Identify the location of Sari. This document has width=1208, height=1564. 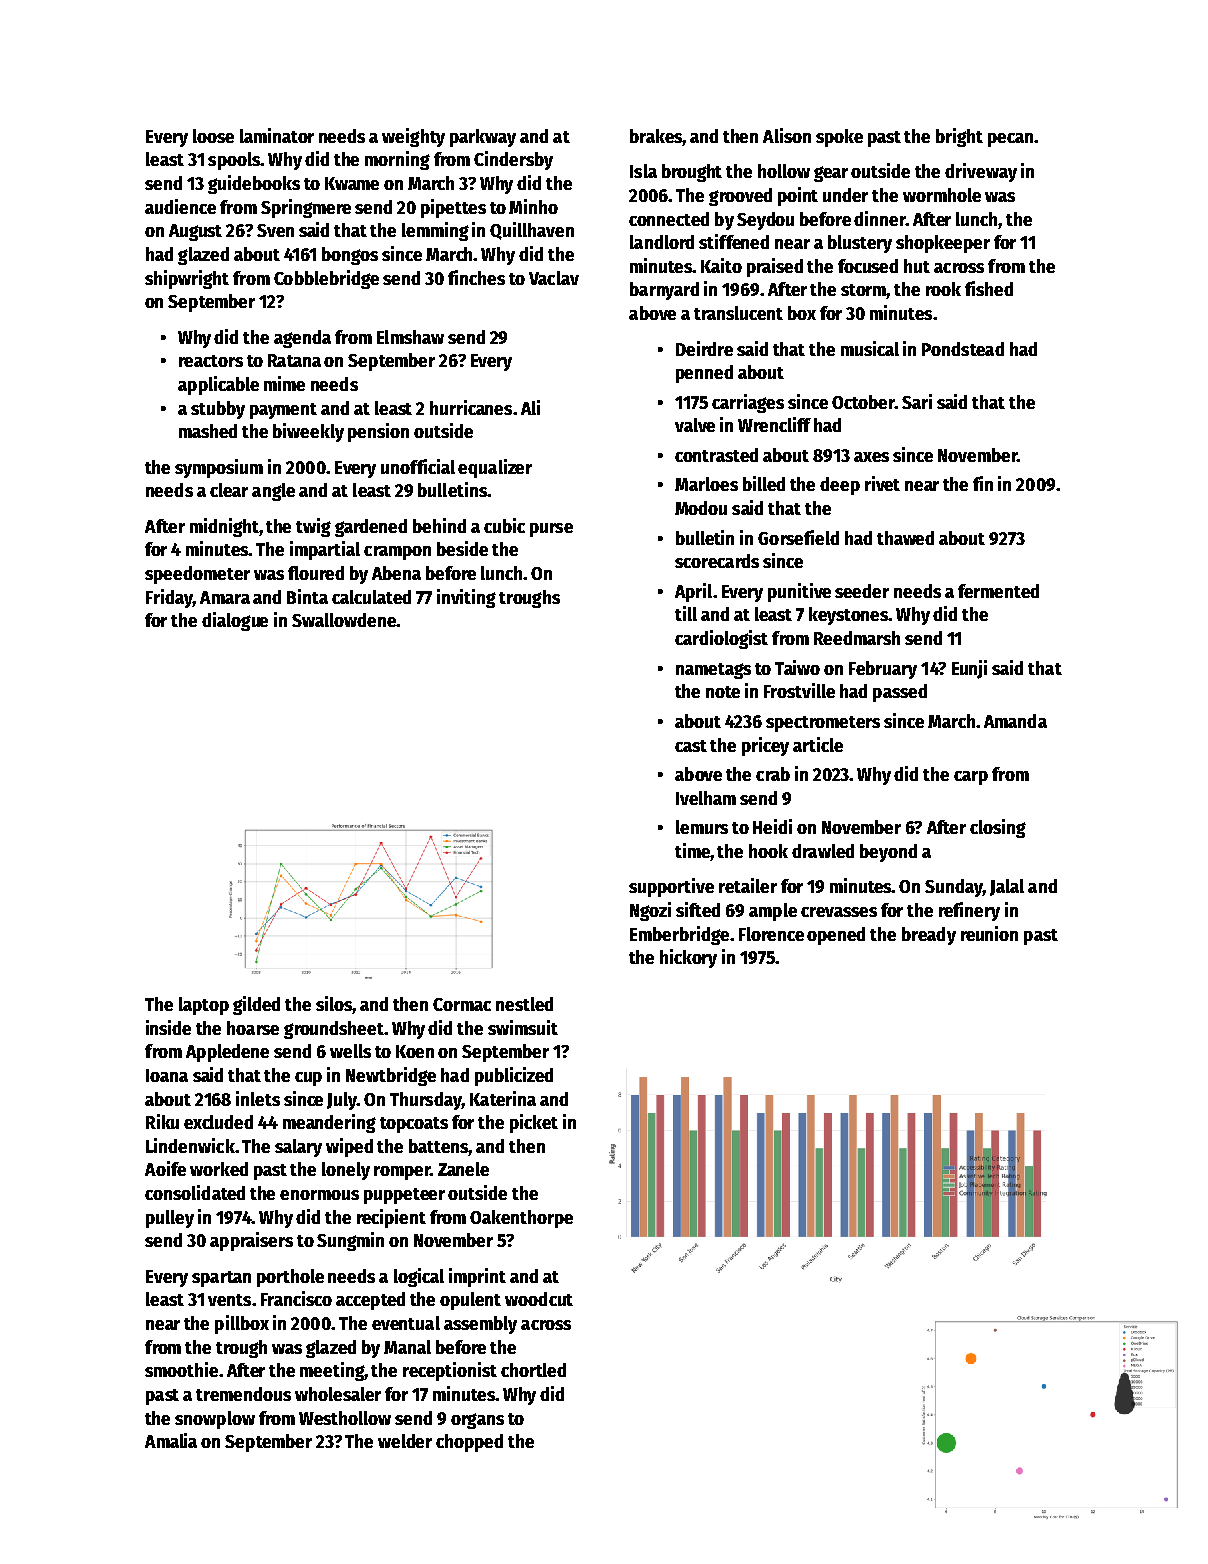
(917, 401).
